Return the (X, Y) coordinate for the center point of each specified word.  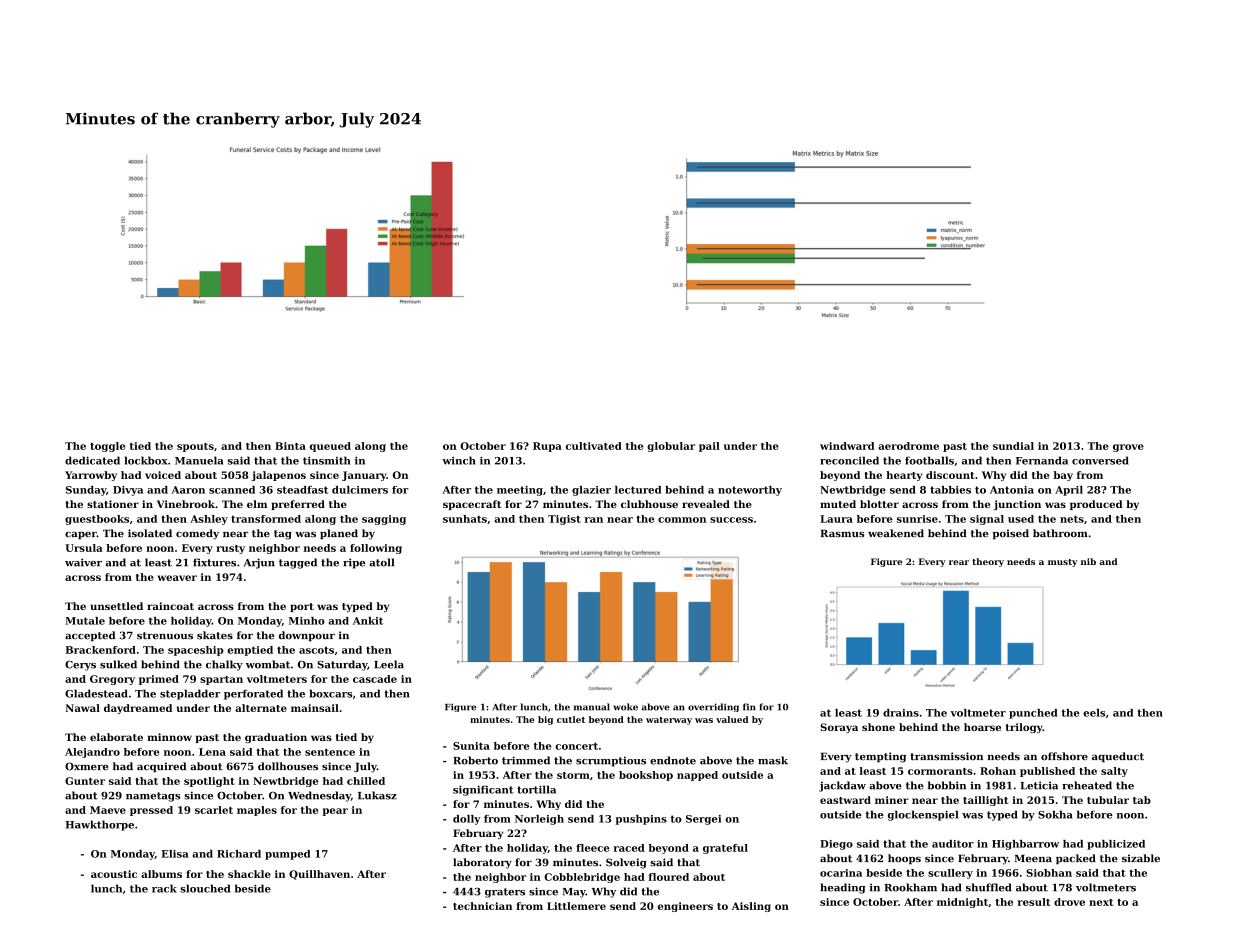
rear (959, 562)
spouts (195, 447)
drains (901, 713)
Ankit (368, 621)
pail (709, 447)
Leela (389, 664)
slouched (205, 888)
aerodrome (908, 446)
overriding (713, 707)
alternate (261, 708)
